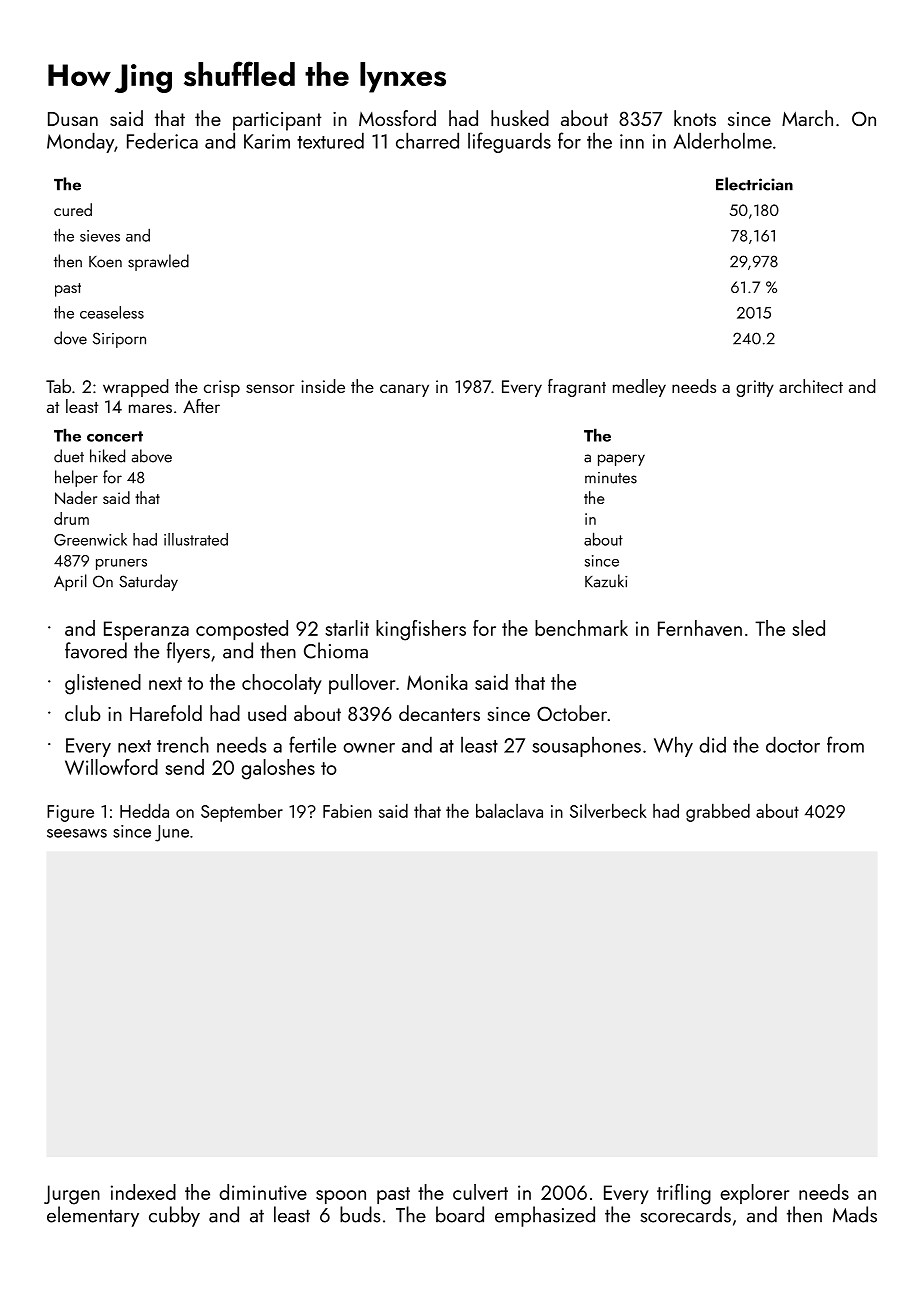  Describe the element at coordinates (807, 118) in the page. I see `March` at that location.
